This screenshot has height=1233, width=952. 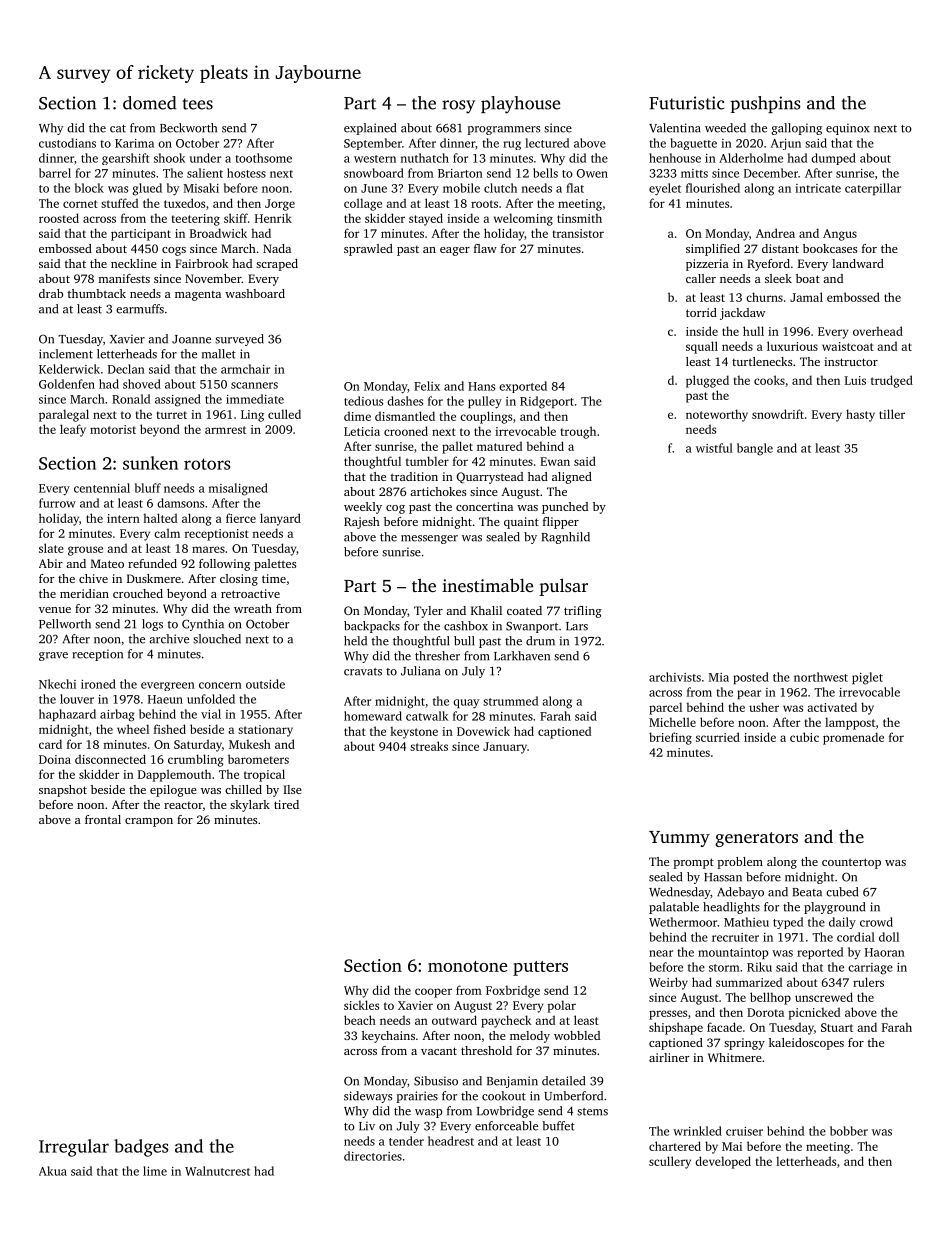 I want to click on stationary, so click(x=265, y=731).
